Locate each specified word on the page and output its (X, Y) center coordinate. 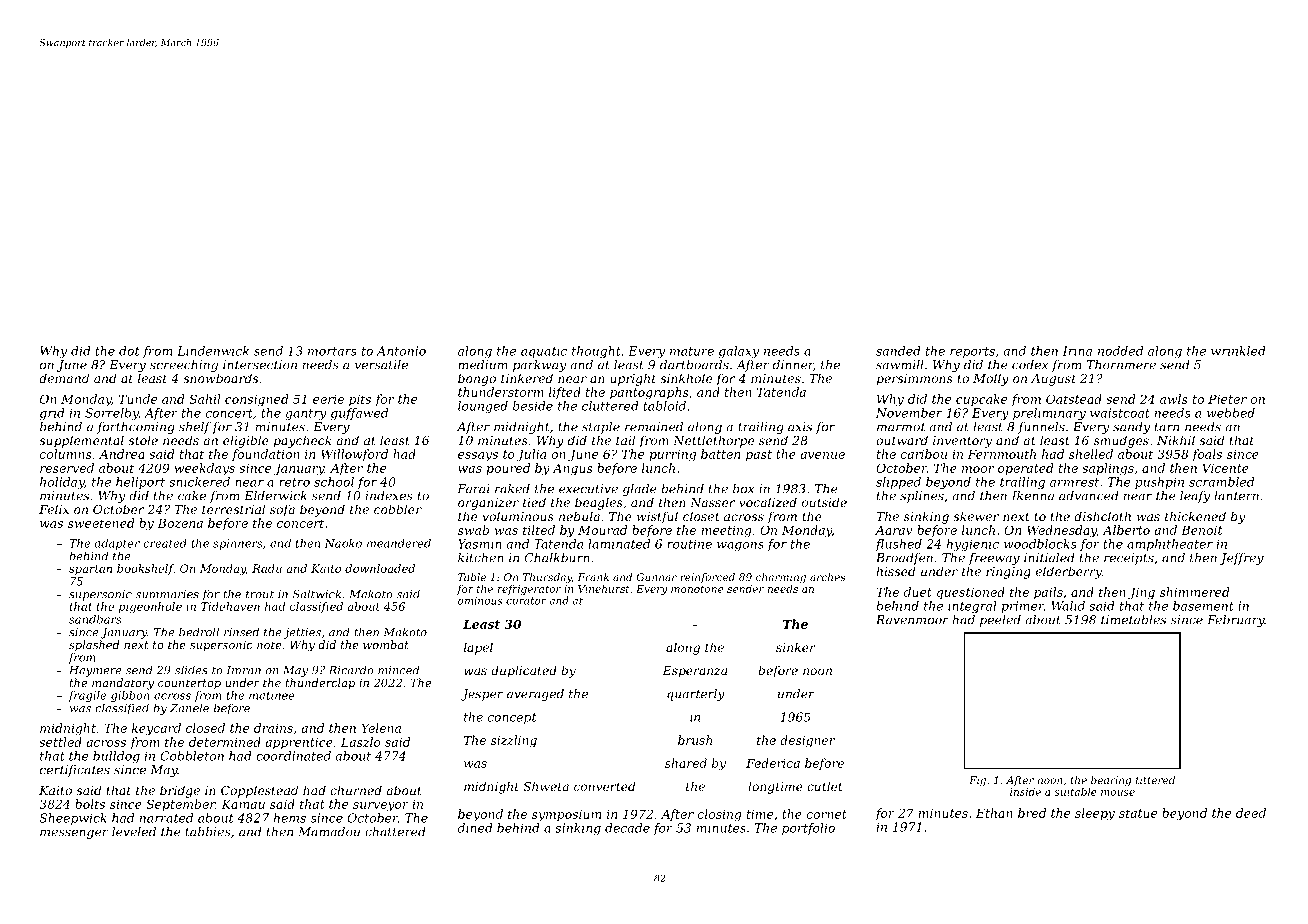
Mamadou (329, 832)
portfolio (808, 829)
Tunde (138, 399)
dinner (793, 365)
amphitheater (1170, 545)
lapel (478, 648)
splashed (94, 646)
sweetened (101, 523)
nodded (1120, 351)
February (1236, 621)
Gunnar (657, 577)
